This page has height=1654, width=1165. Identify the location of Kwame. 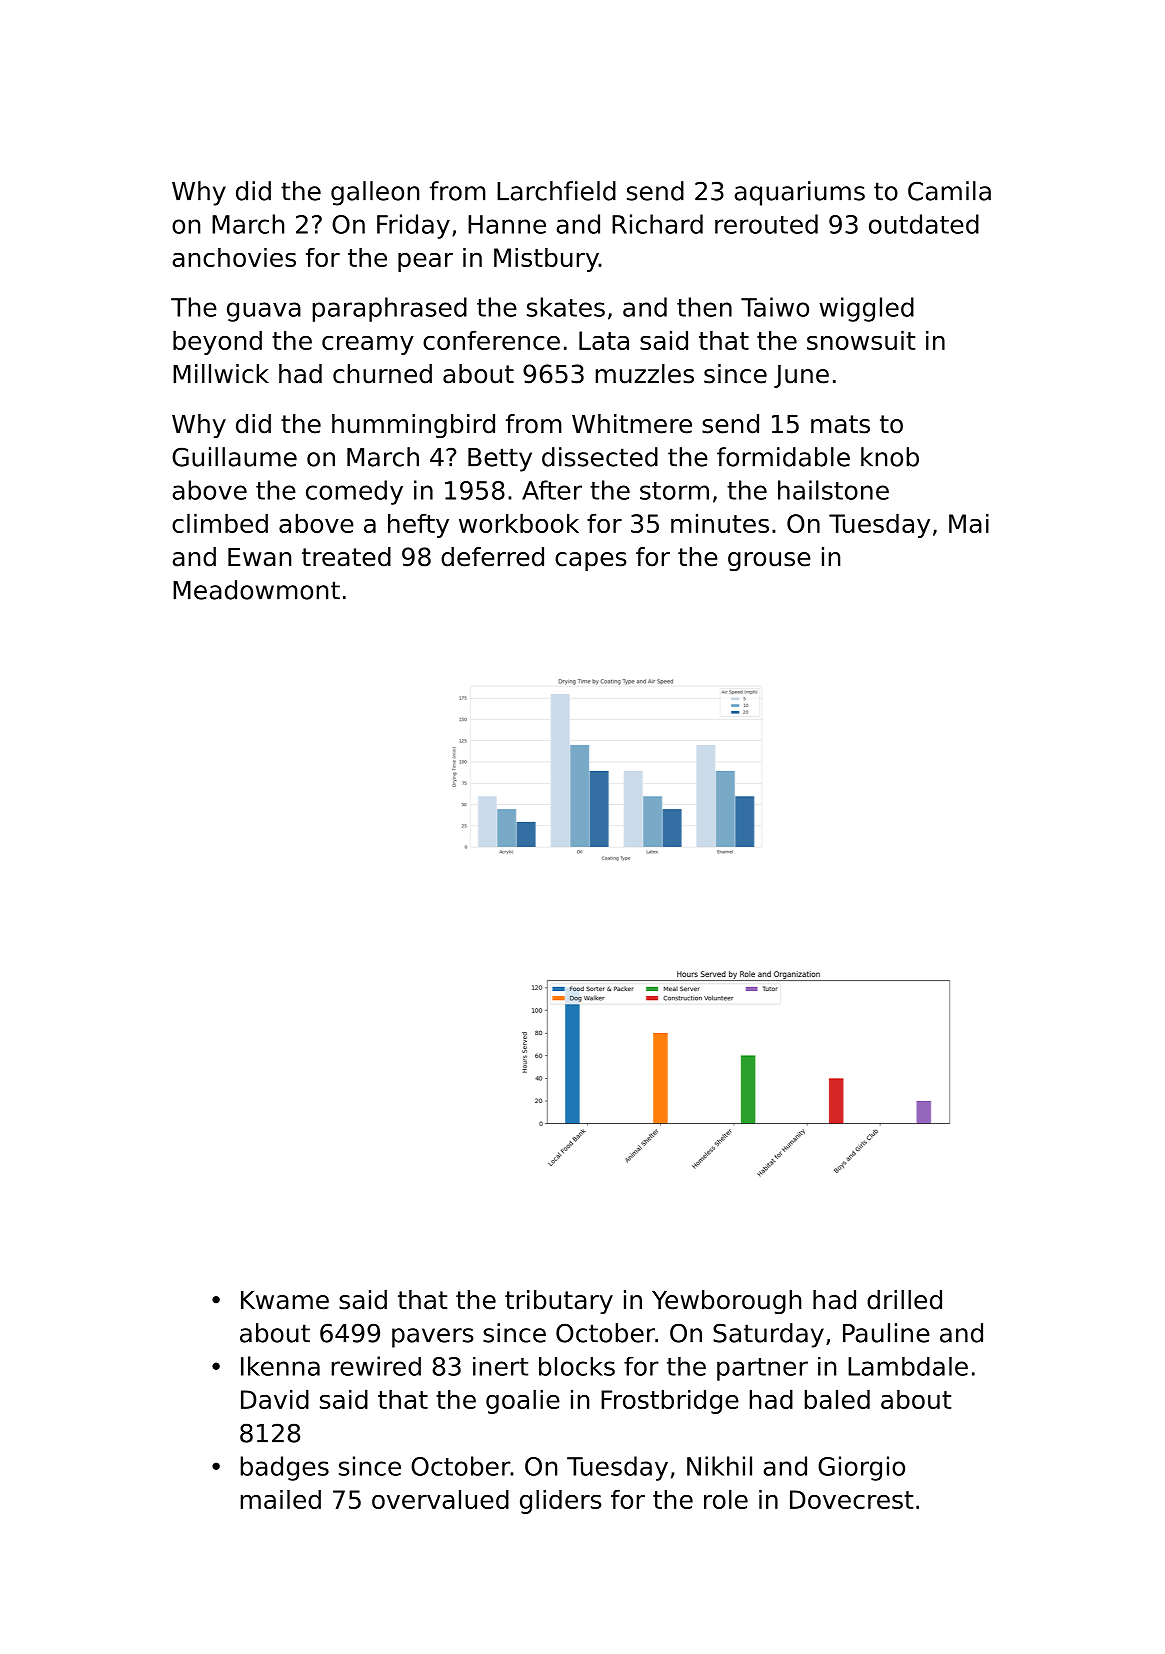
(285, 1300).
